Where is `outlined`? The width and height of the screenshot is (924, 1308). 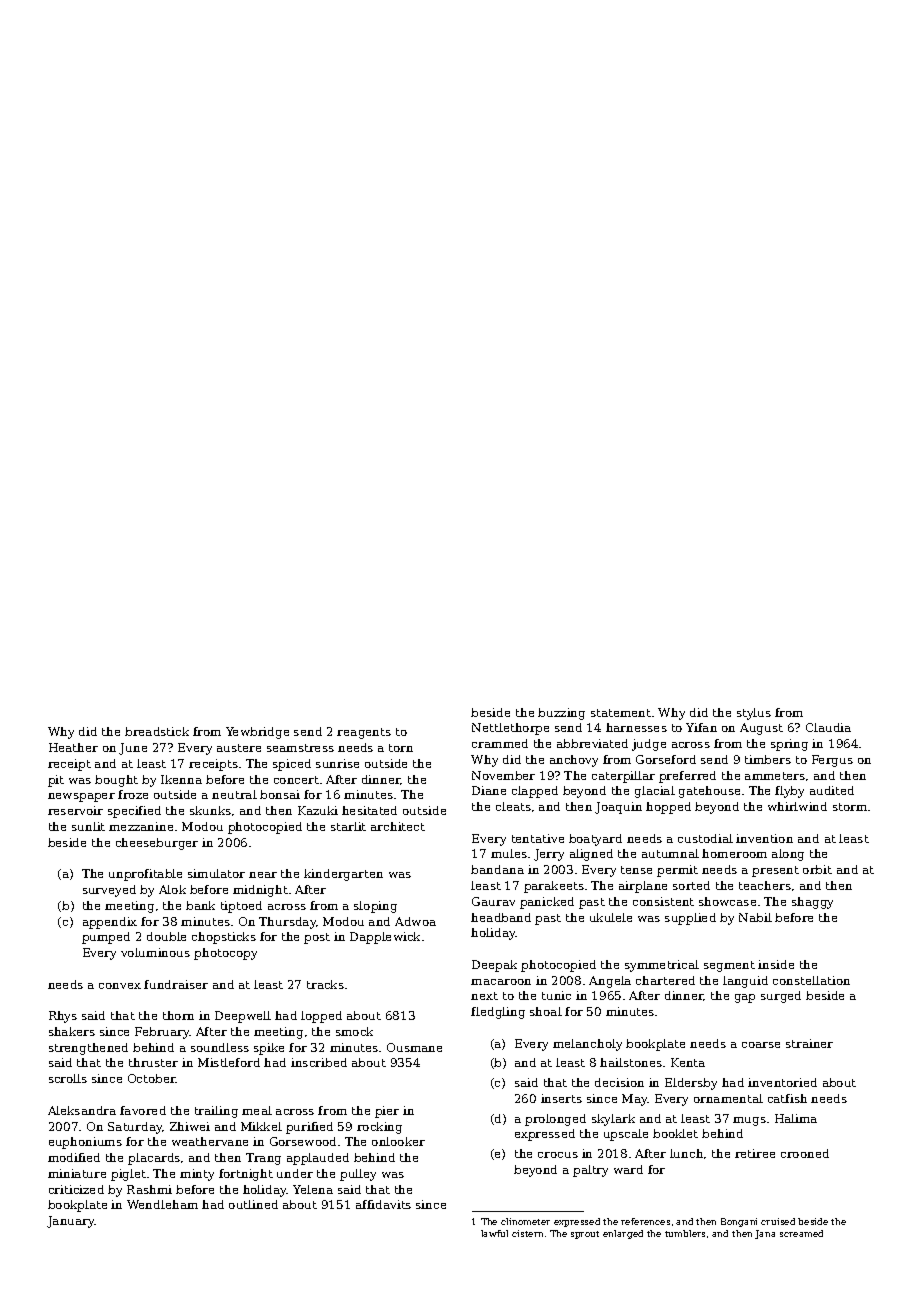
outlined is located at coordinates (253, 1204).
